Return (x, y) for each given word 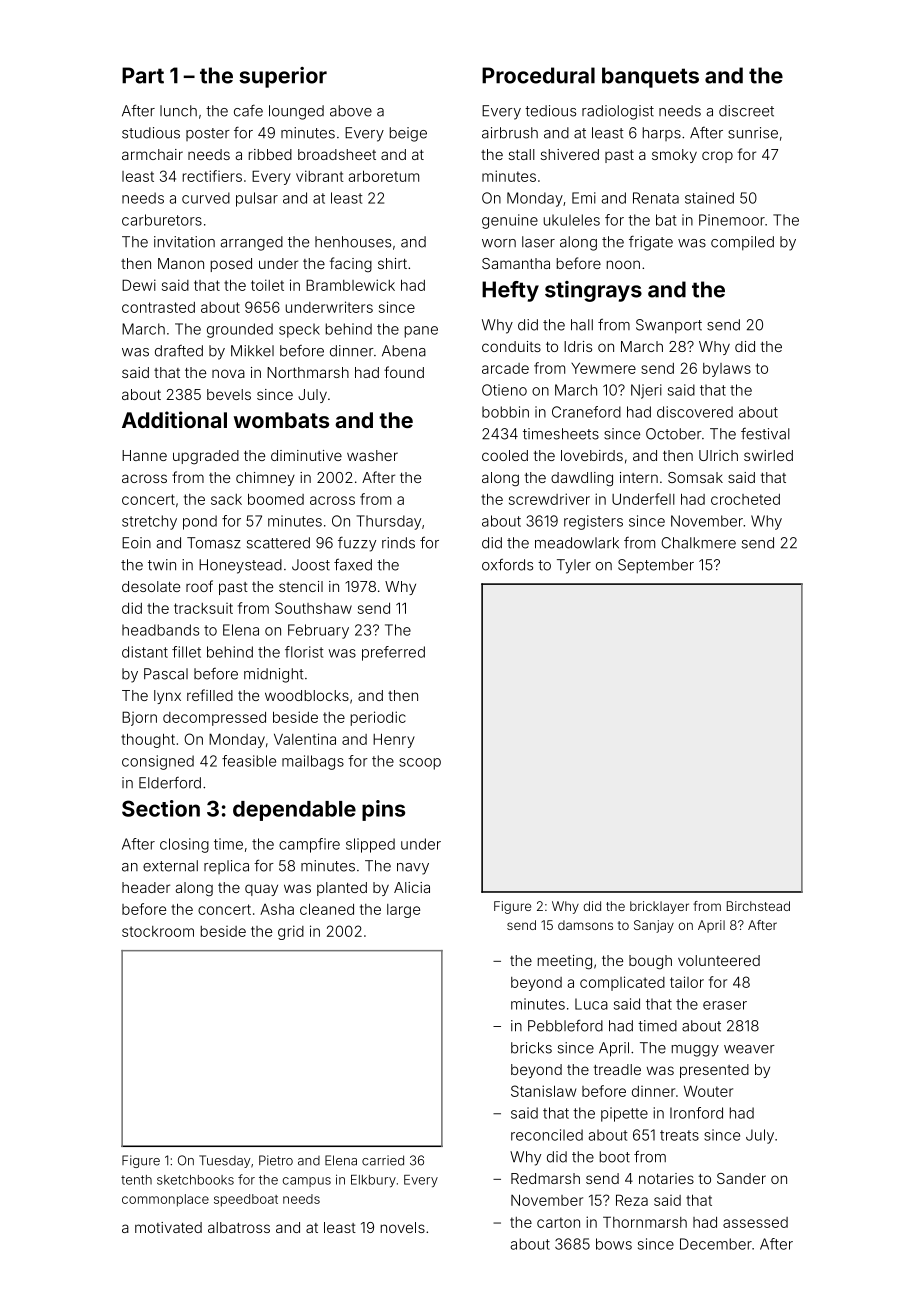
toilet (267, 285)
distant (145, 652)
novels (403, 1227)
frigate (651, 243)
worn (499, 243)
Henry (394, 740)
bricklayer (659, 907)
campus (307, 1182)
